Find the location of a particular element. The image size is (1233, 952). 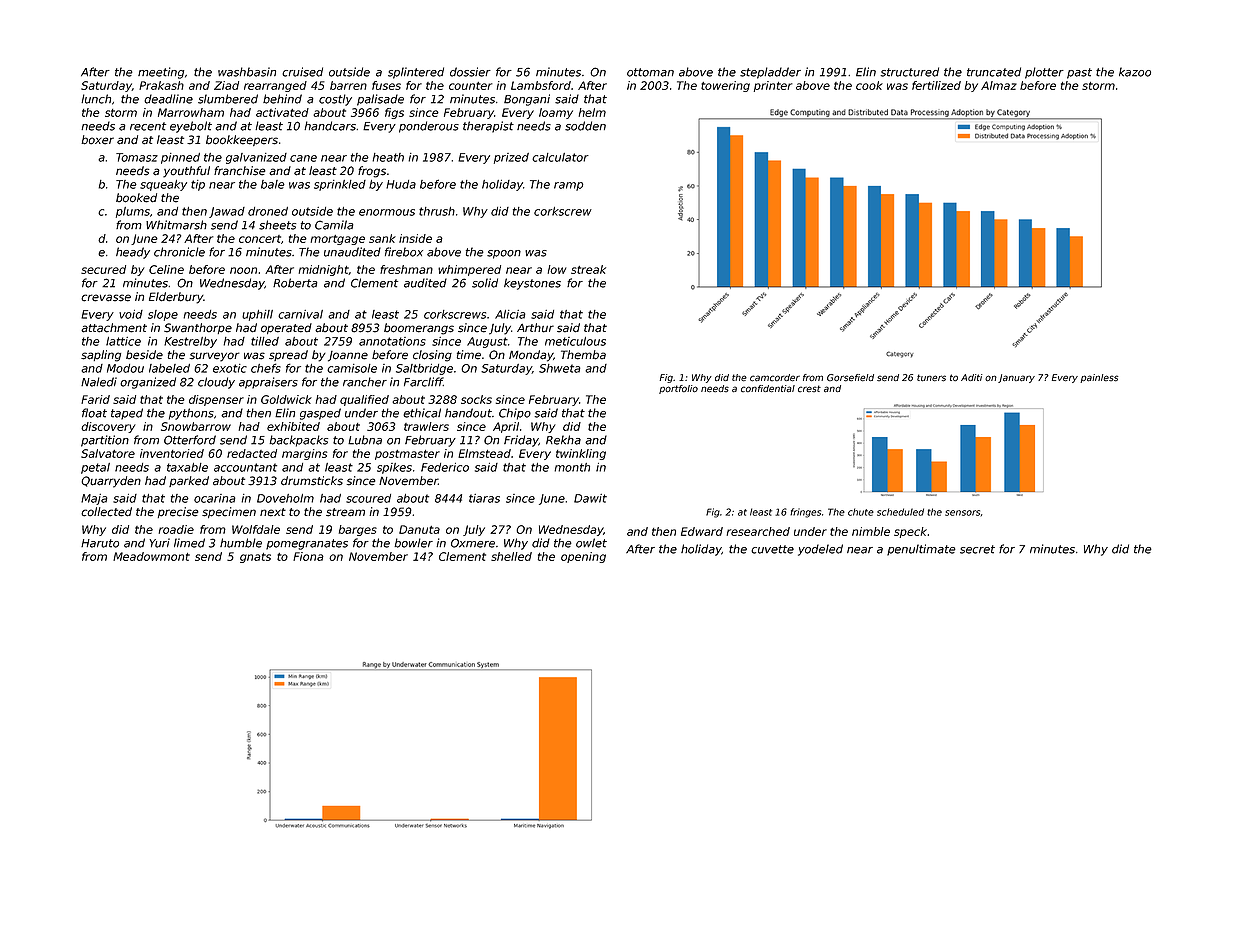

ponderous is located at coordinates (429, 127).
